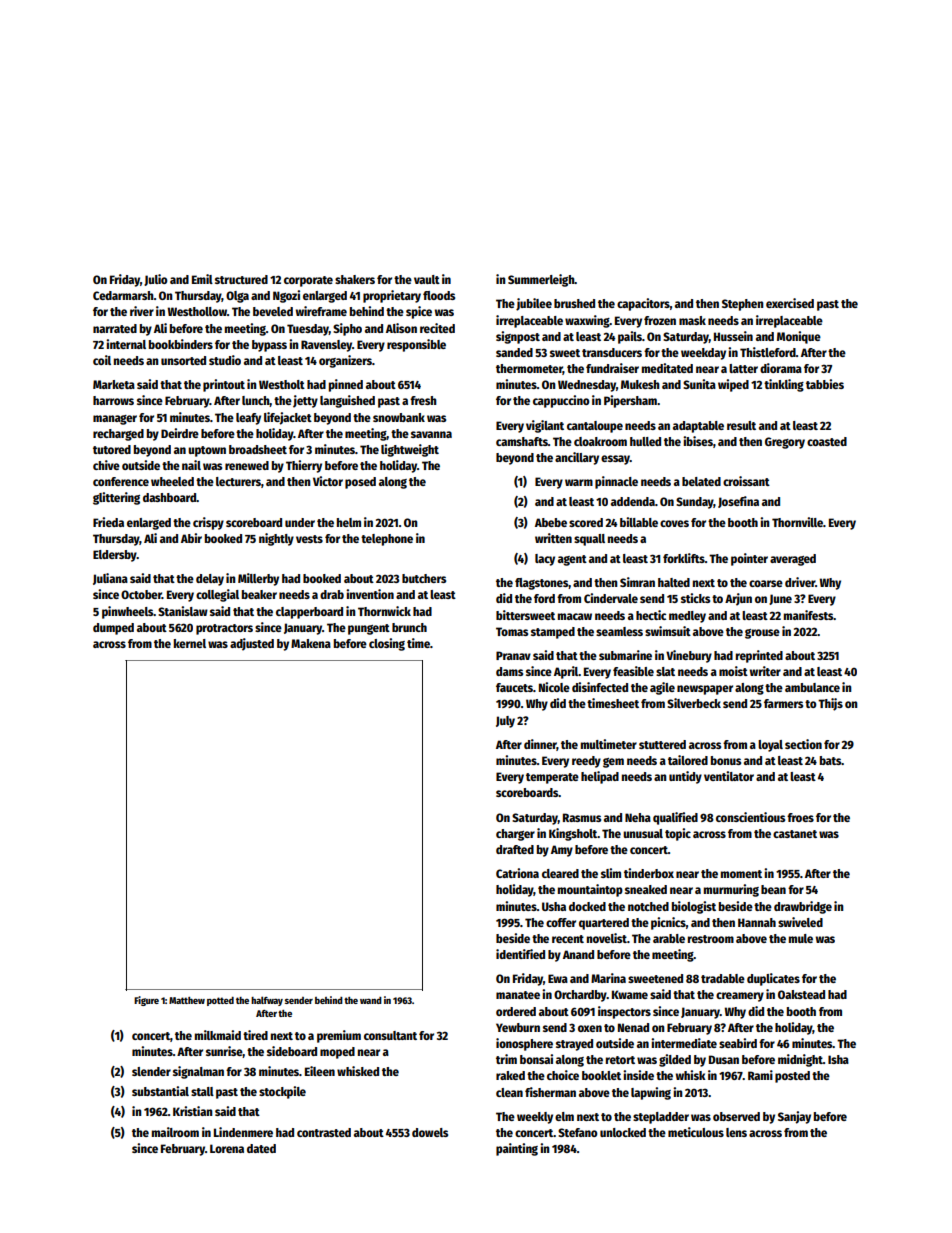 This image has height=1233, width=952. Describe the element at coordinates (830, 704) in the image. I see `Thijs` at that location.
